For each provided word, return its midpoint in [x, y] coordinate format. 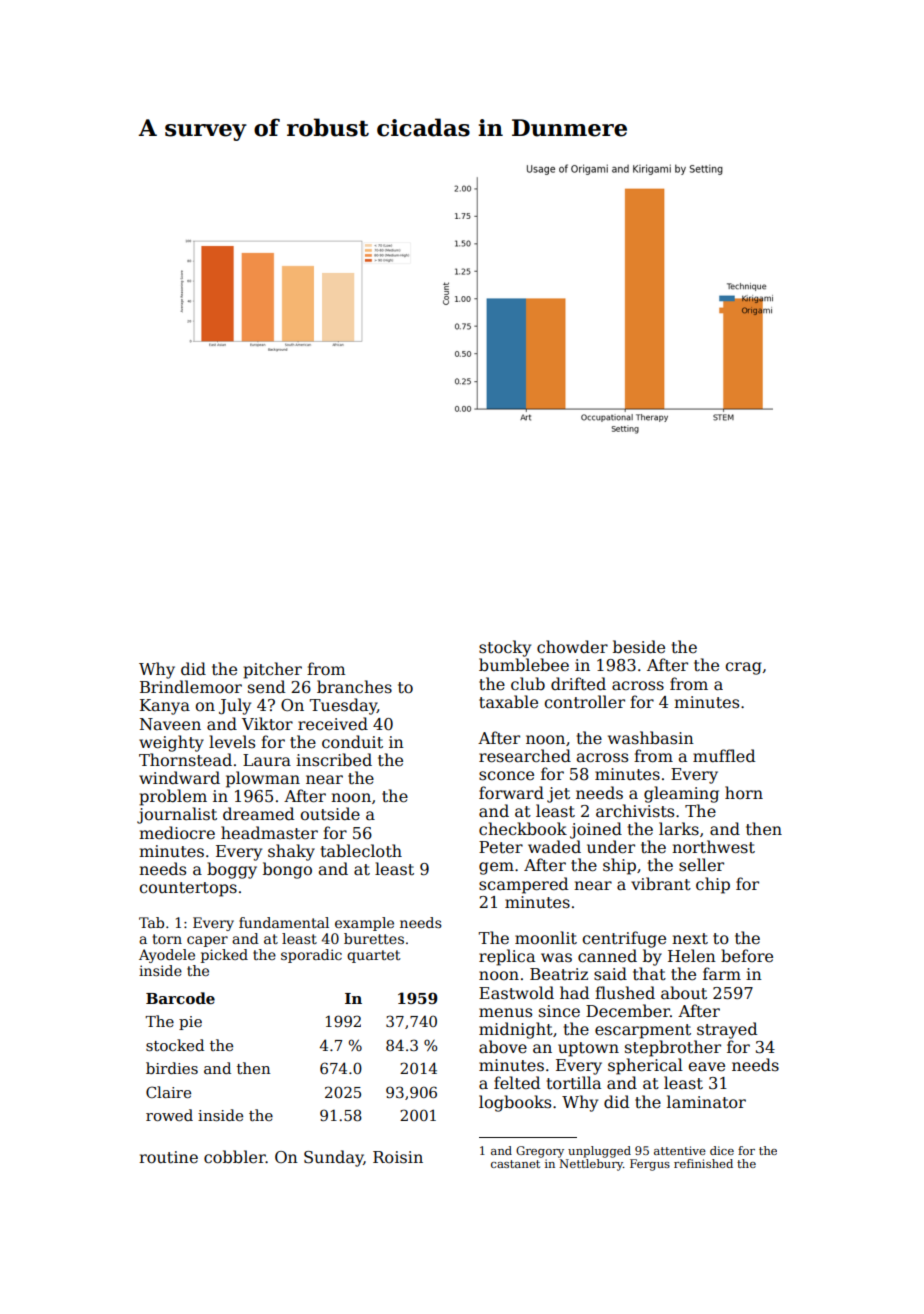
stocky [505, 648]
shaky [291, 852]
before [747, 956]
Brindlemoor [191, 687]
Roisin [398, 1157]
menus [505, 1012]
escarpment [643, 1031]
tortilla [574, 1082]
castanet [515, 1164]
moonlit [546, 938]
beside [639, 647]
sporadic [311, 956]
